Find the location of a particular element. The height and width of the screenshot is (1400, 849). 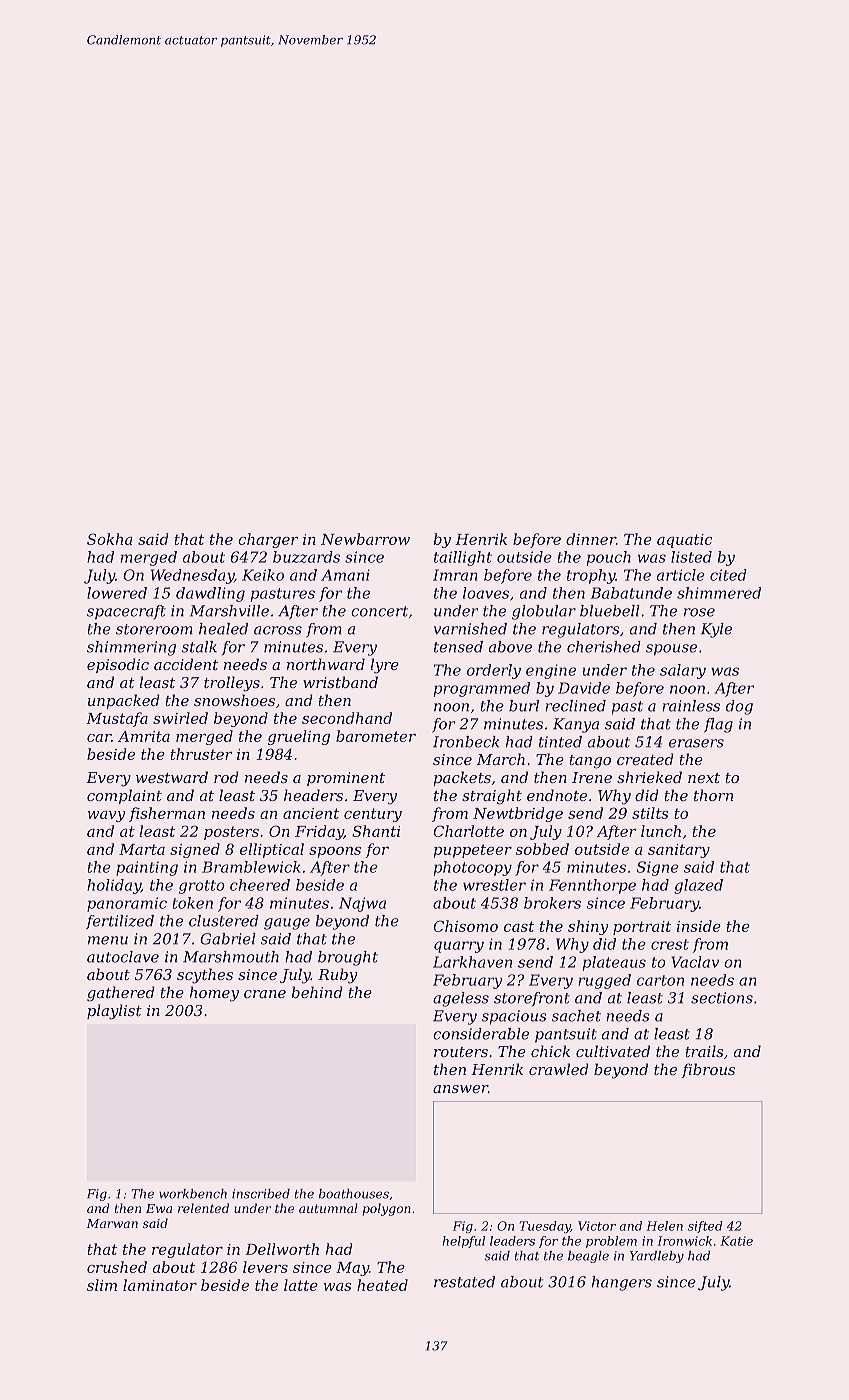

Irene is located at coordinates (592, 777).
